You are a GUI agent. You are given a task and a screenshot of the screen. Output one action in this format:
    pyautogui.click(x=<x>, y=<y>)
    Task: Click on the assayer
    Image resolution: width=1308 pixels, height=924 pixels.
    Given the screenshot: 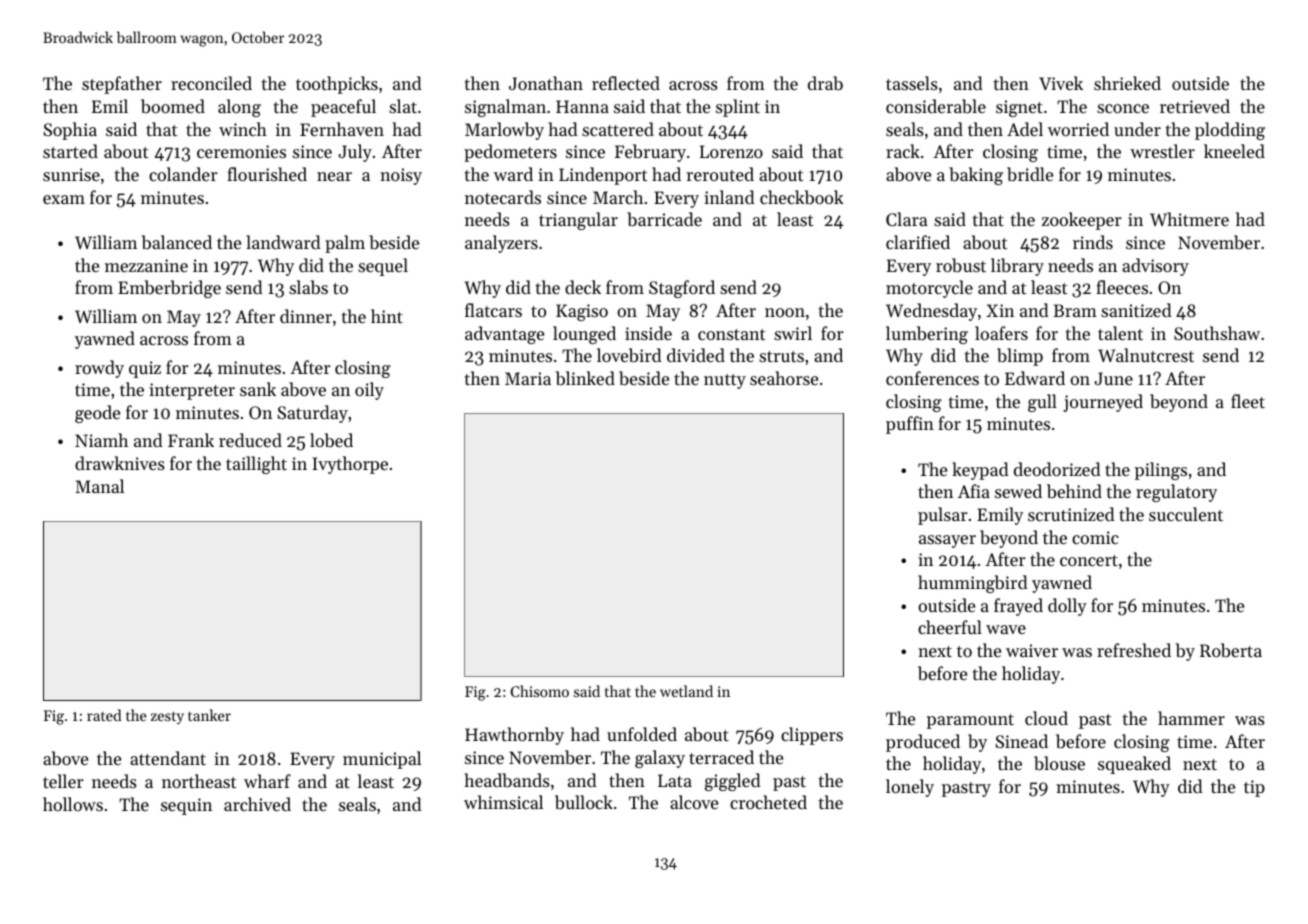 What is the action you would take?
    pyautogui.click(x=947, y=541)
